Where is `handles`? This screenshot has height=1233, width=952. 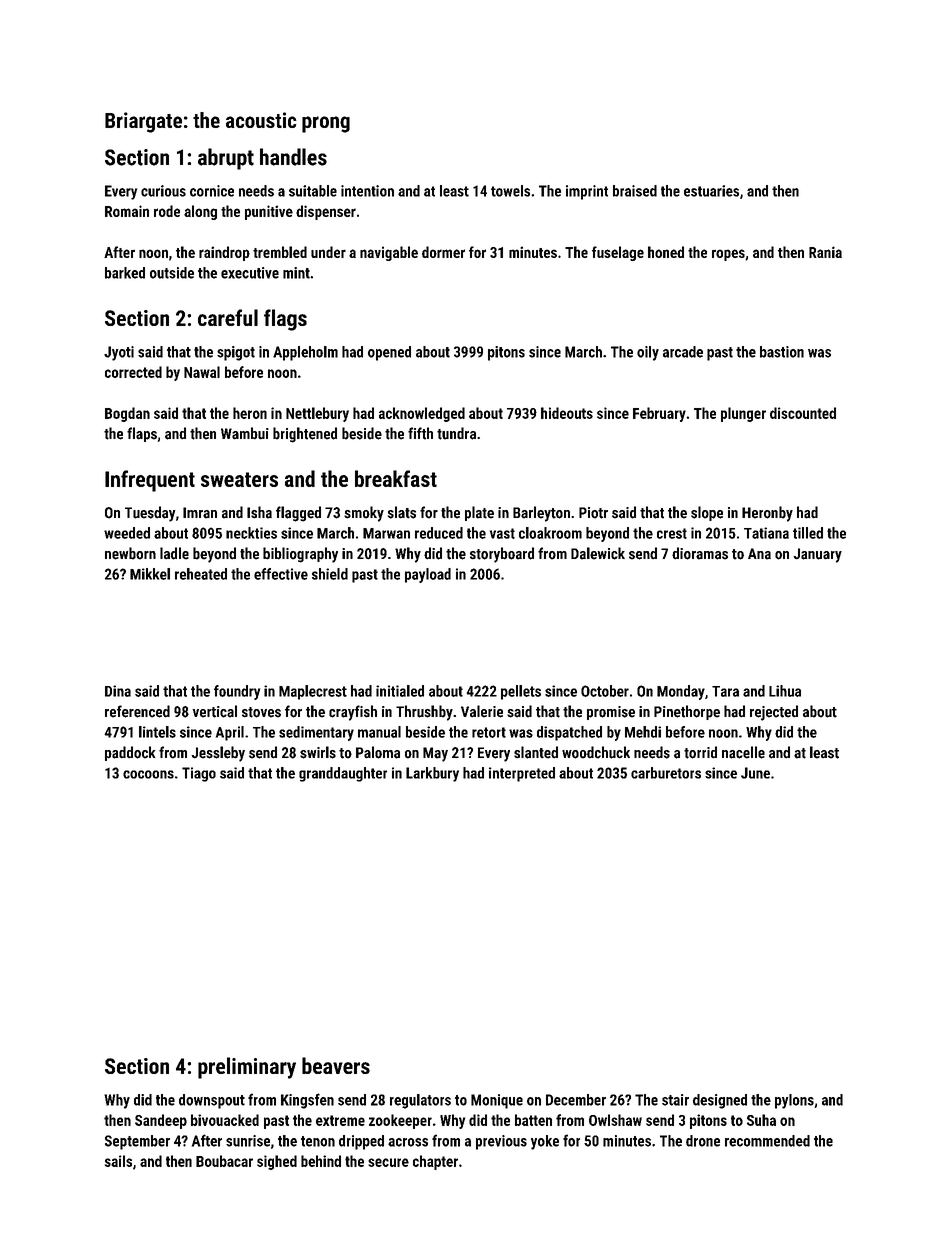 handles is located at coordinates (293, 157).
